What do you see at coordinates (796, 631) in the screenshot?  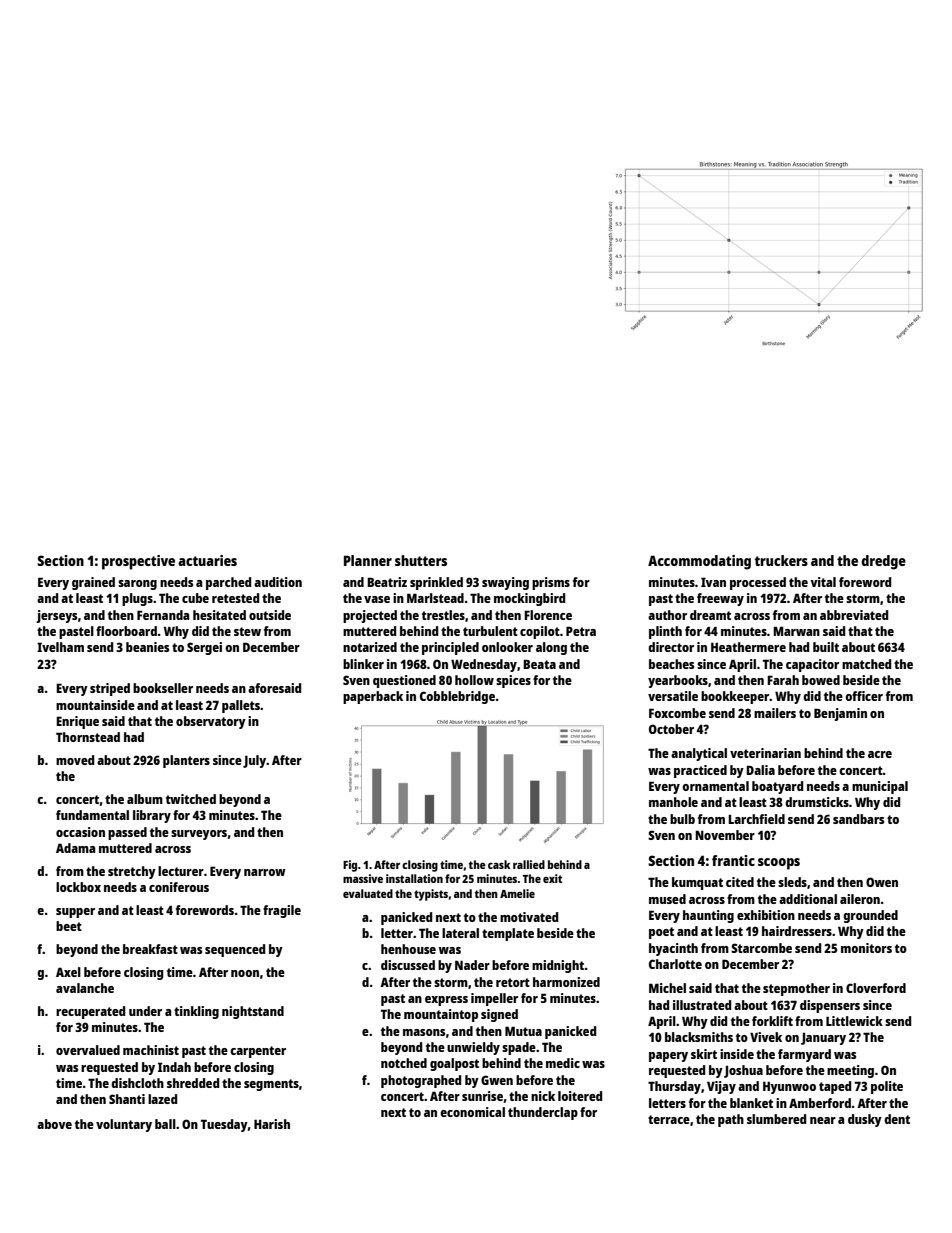 I see `Marwan` at bounding box center [796, 631].
